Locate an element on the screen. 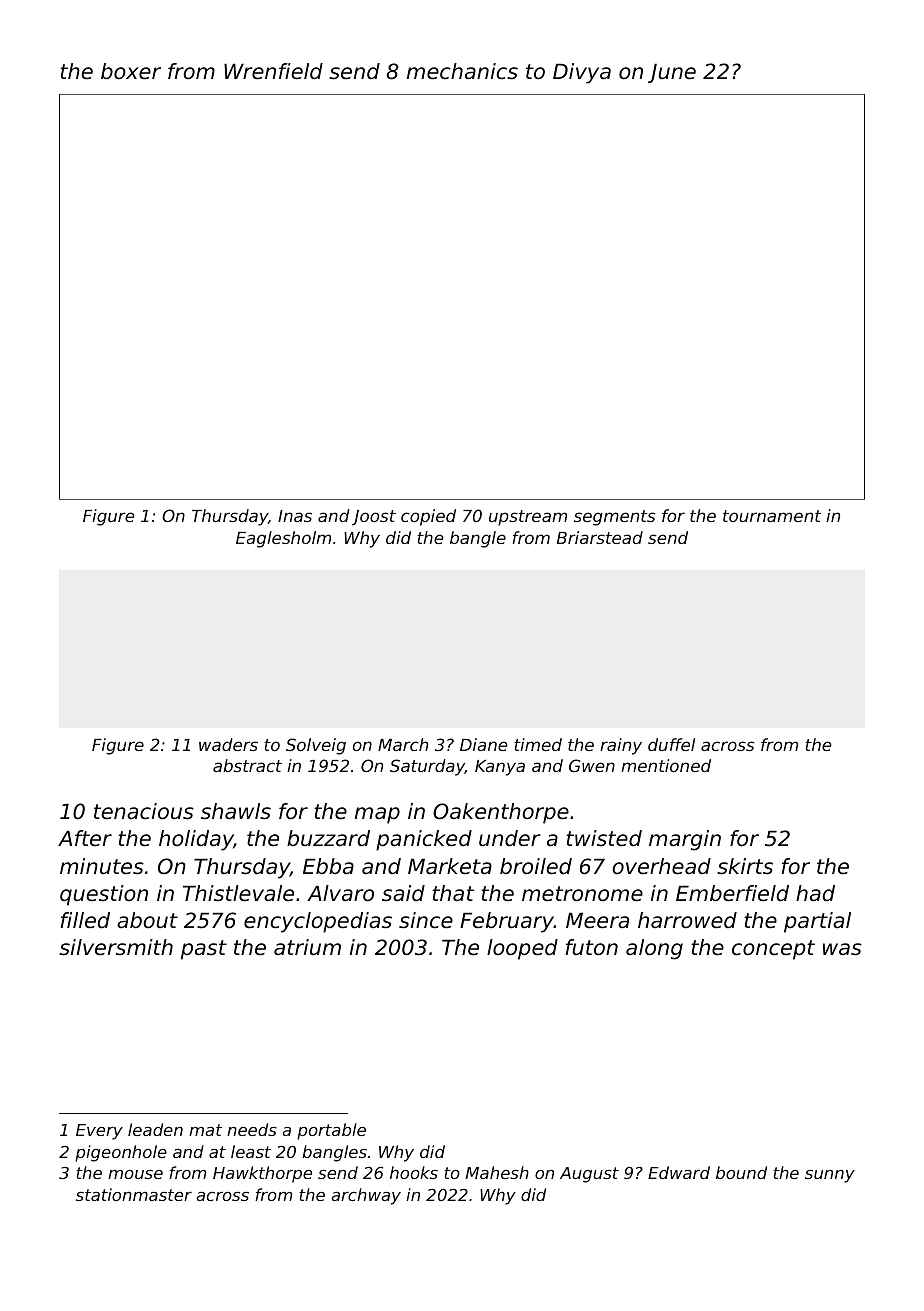  stationmaster is located at coordinates (134, 1194).
